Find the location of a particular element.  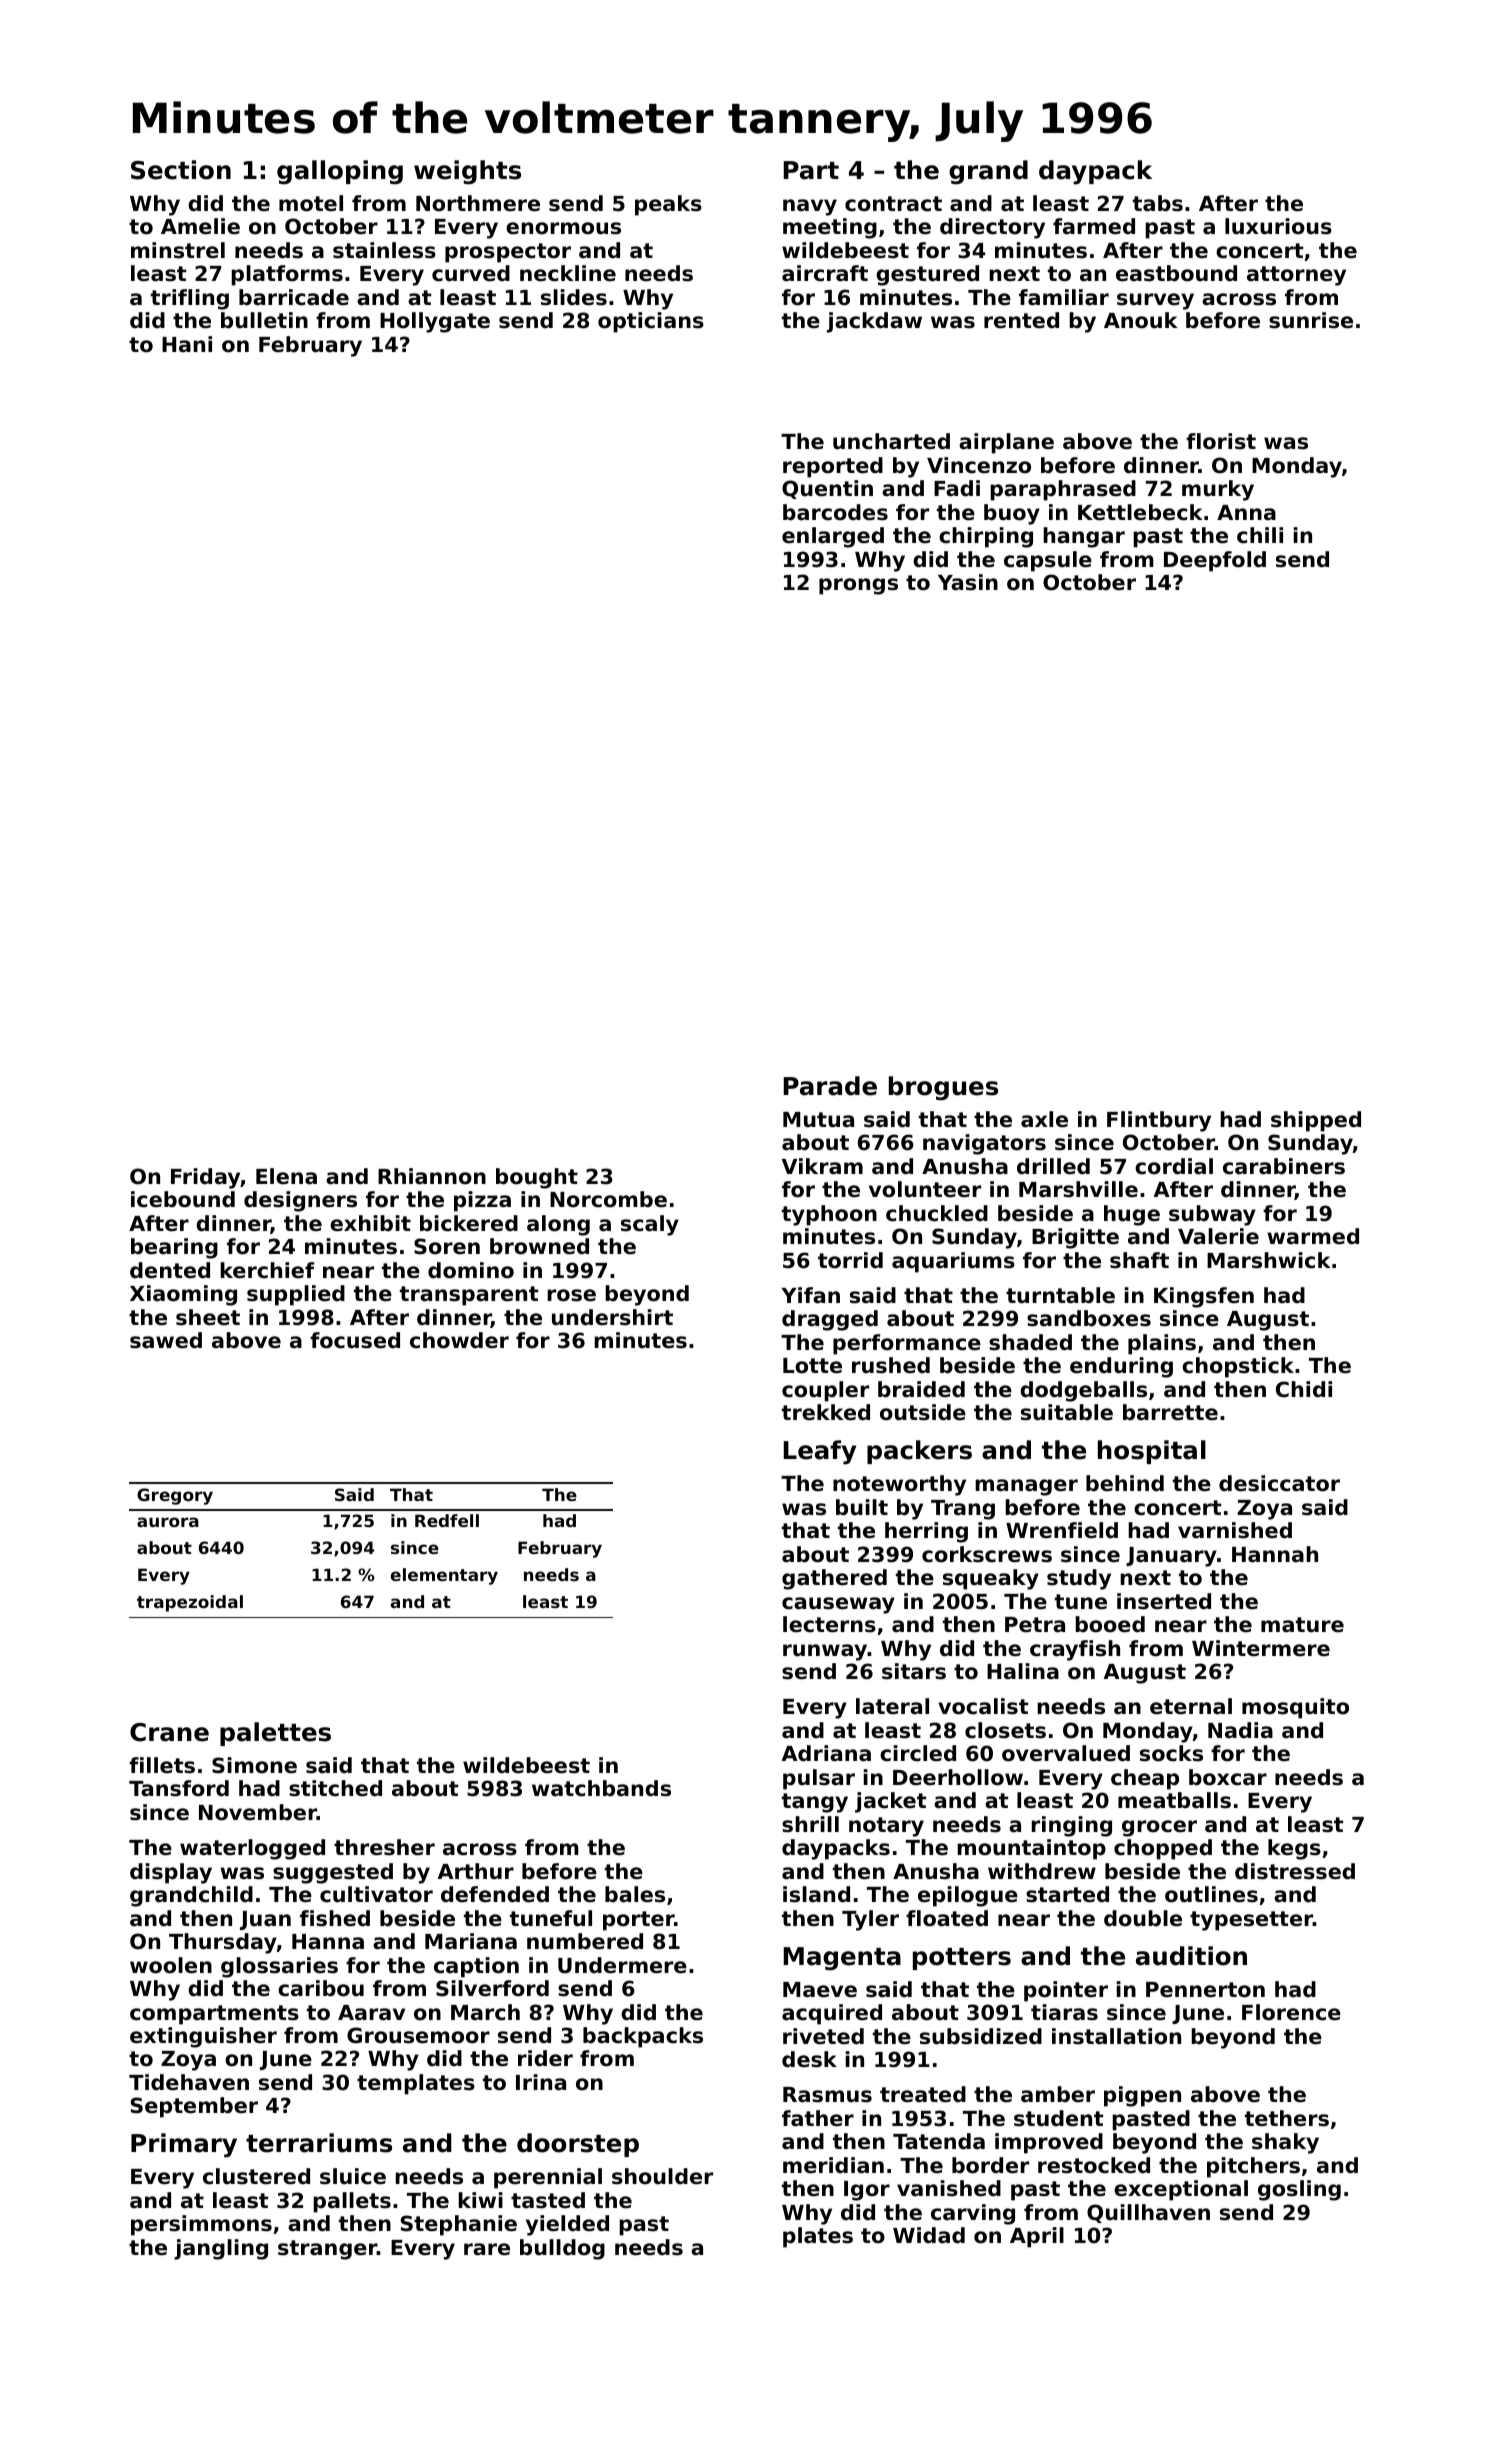

packers is located at coordinates (919, 1452).
